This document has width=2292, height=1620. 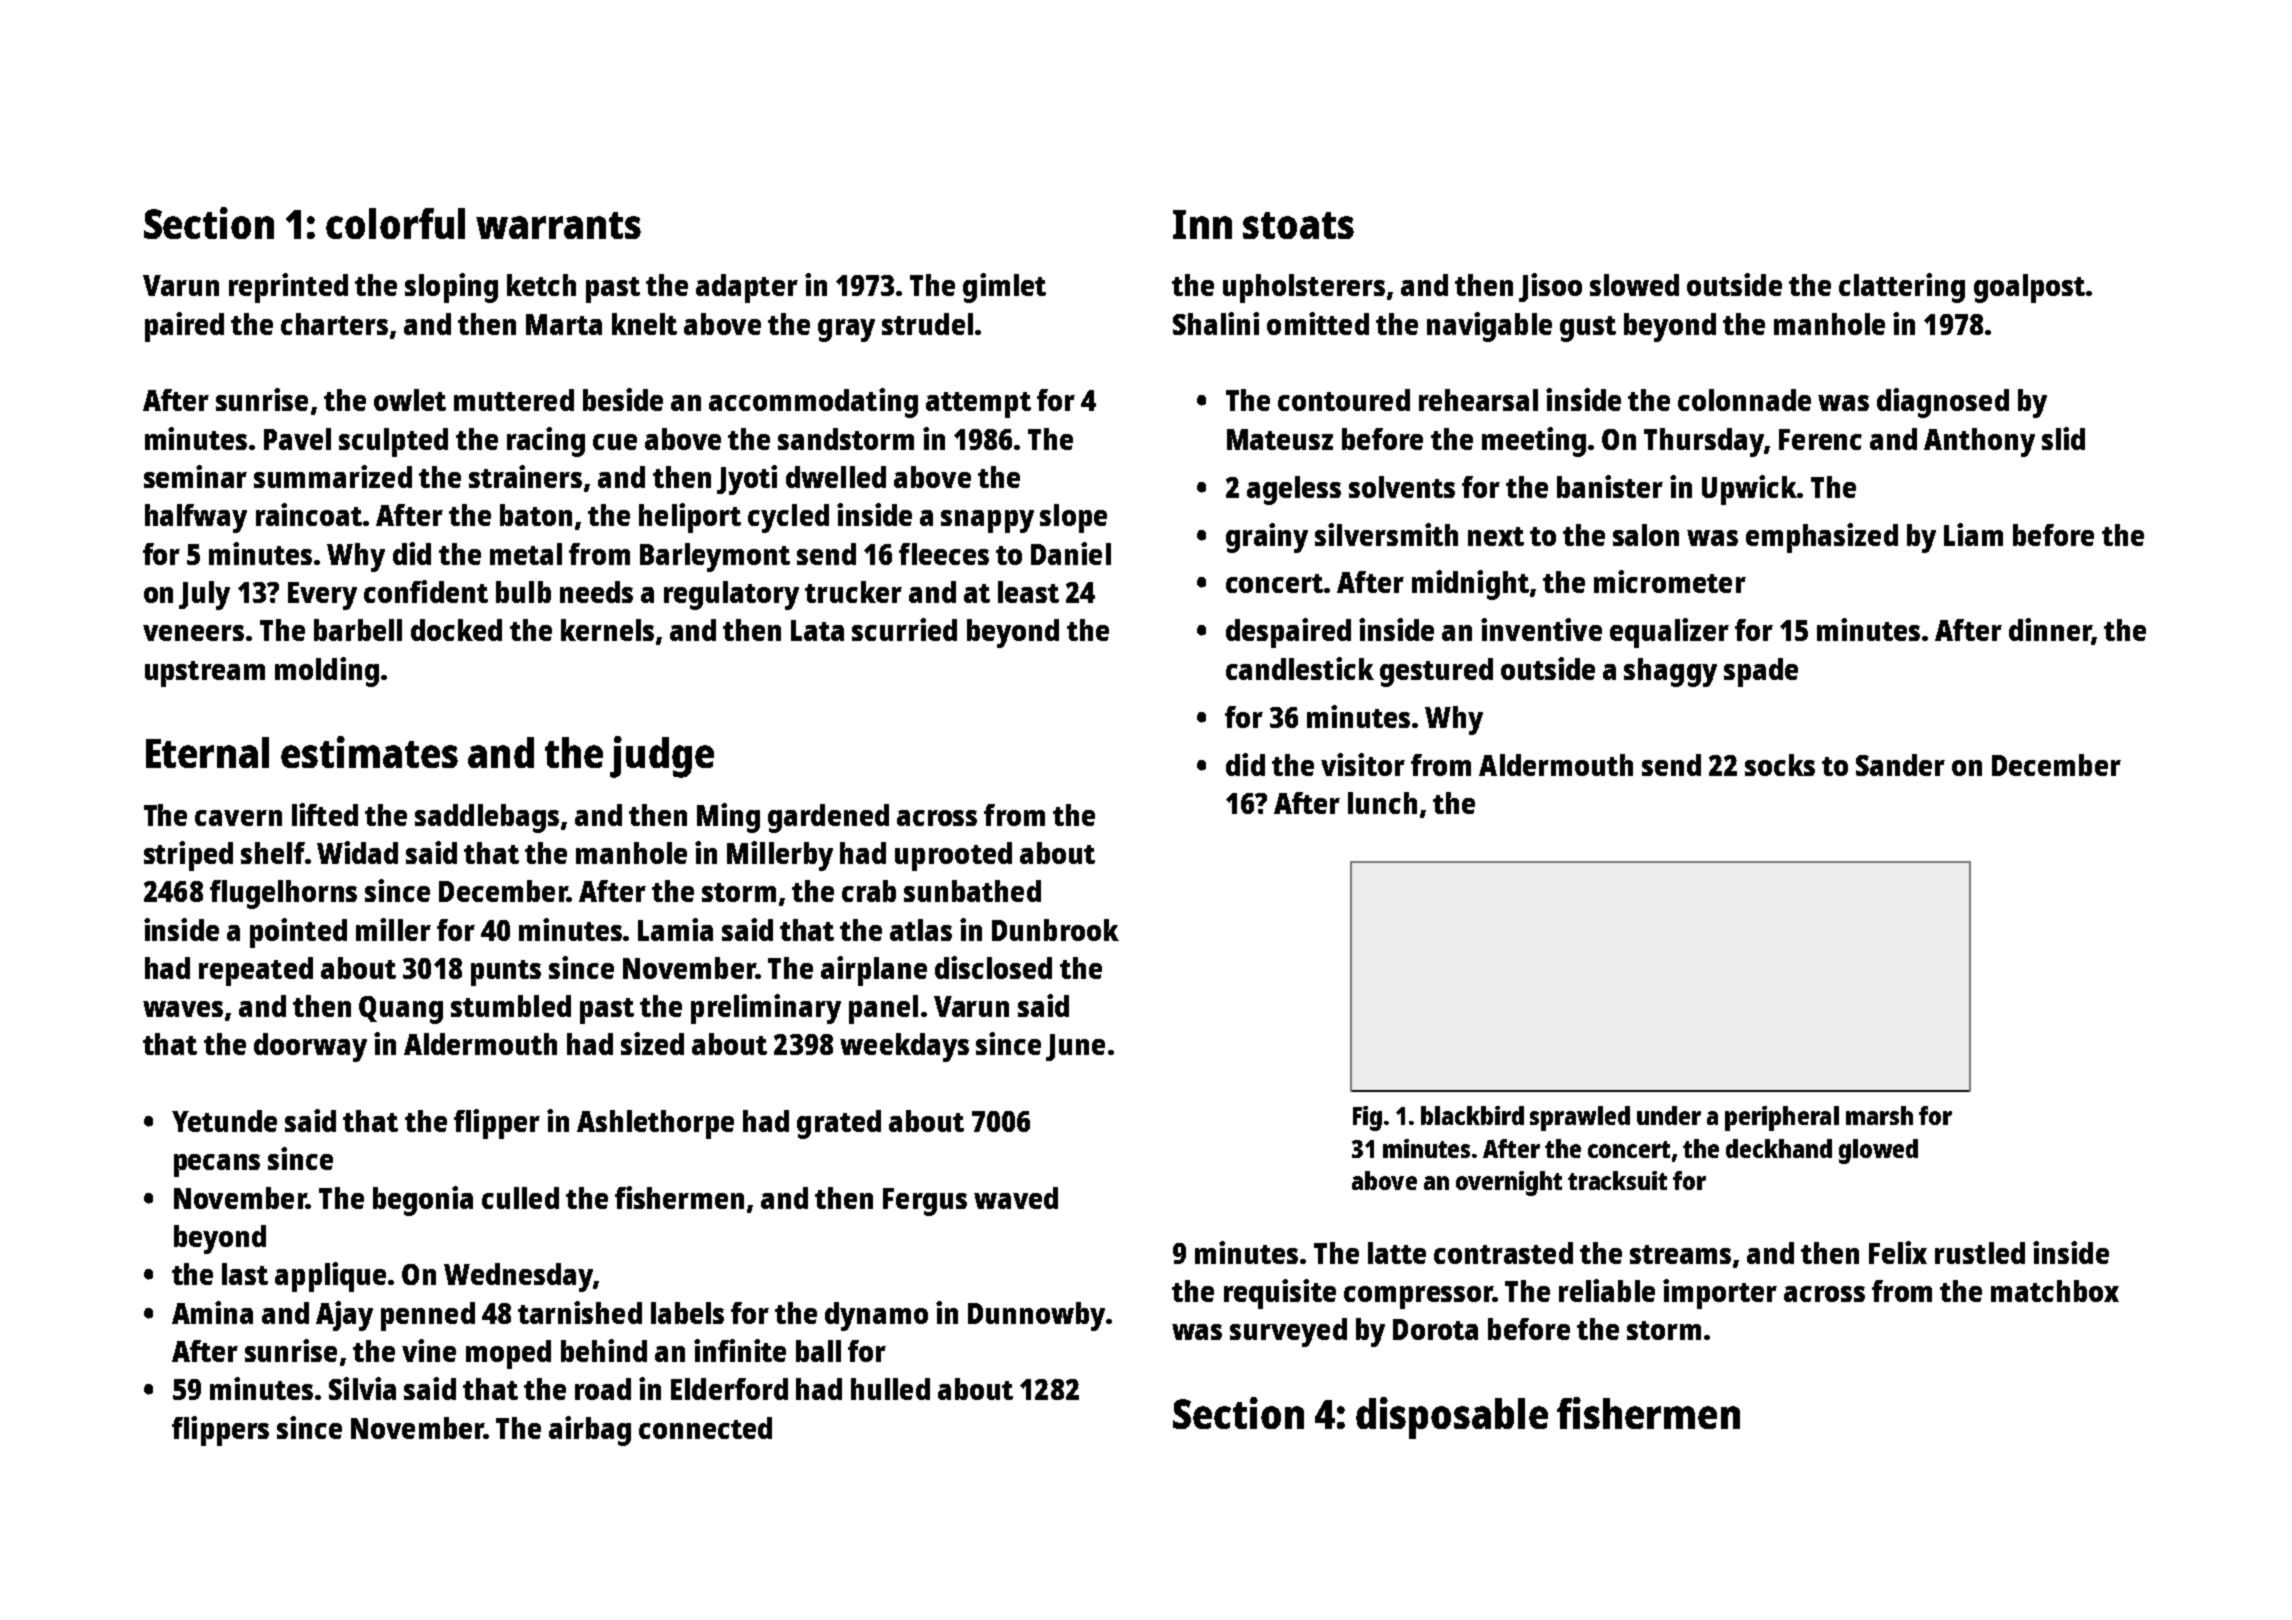 I want to click on slowed, so click(x=1634, y=285).
